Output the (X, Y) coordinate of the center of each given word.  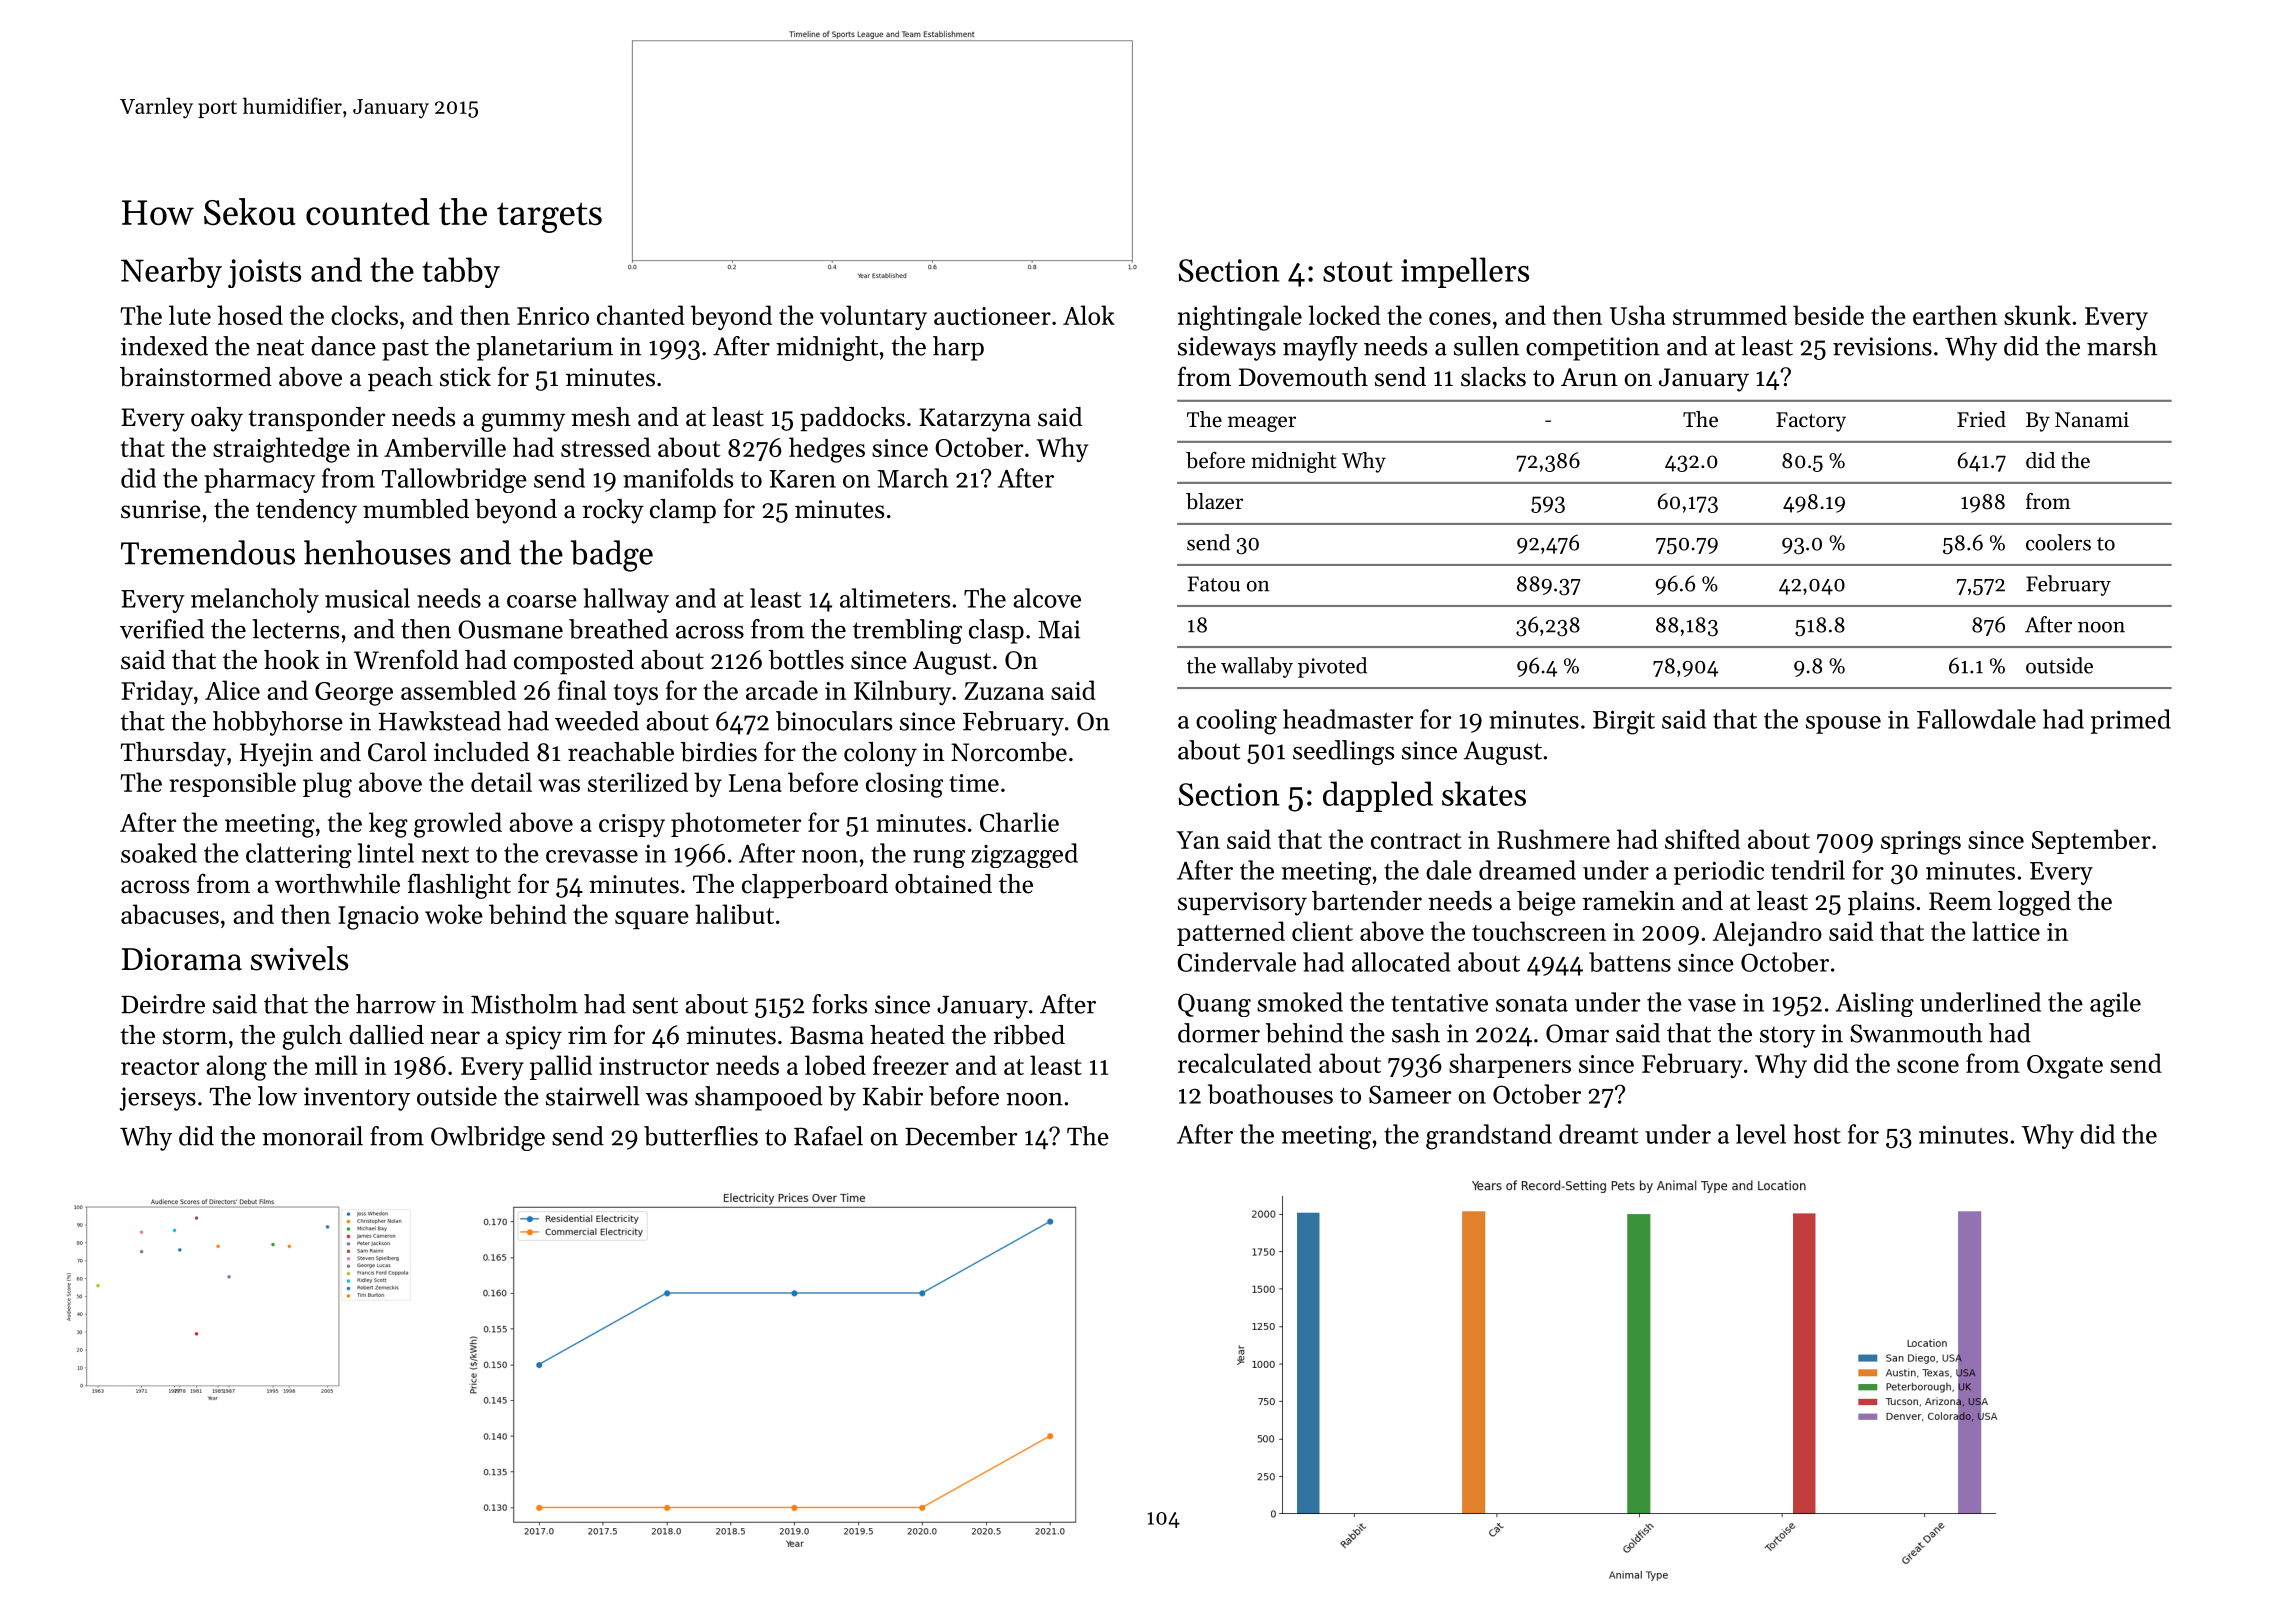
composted (574, 662)
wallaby (1257, 667)
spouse (1843, 725)
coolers (2058, 542)
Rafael (828, 1136)
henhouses (377, 552)
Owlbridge (488, 1138)
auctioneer (992, 316)
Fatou (1214, 584)
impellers (1465, 272)
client (1322, 931)
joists (264, 273)
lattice (2006, 931)
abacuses (170, 914)
